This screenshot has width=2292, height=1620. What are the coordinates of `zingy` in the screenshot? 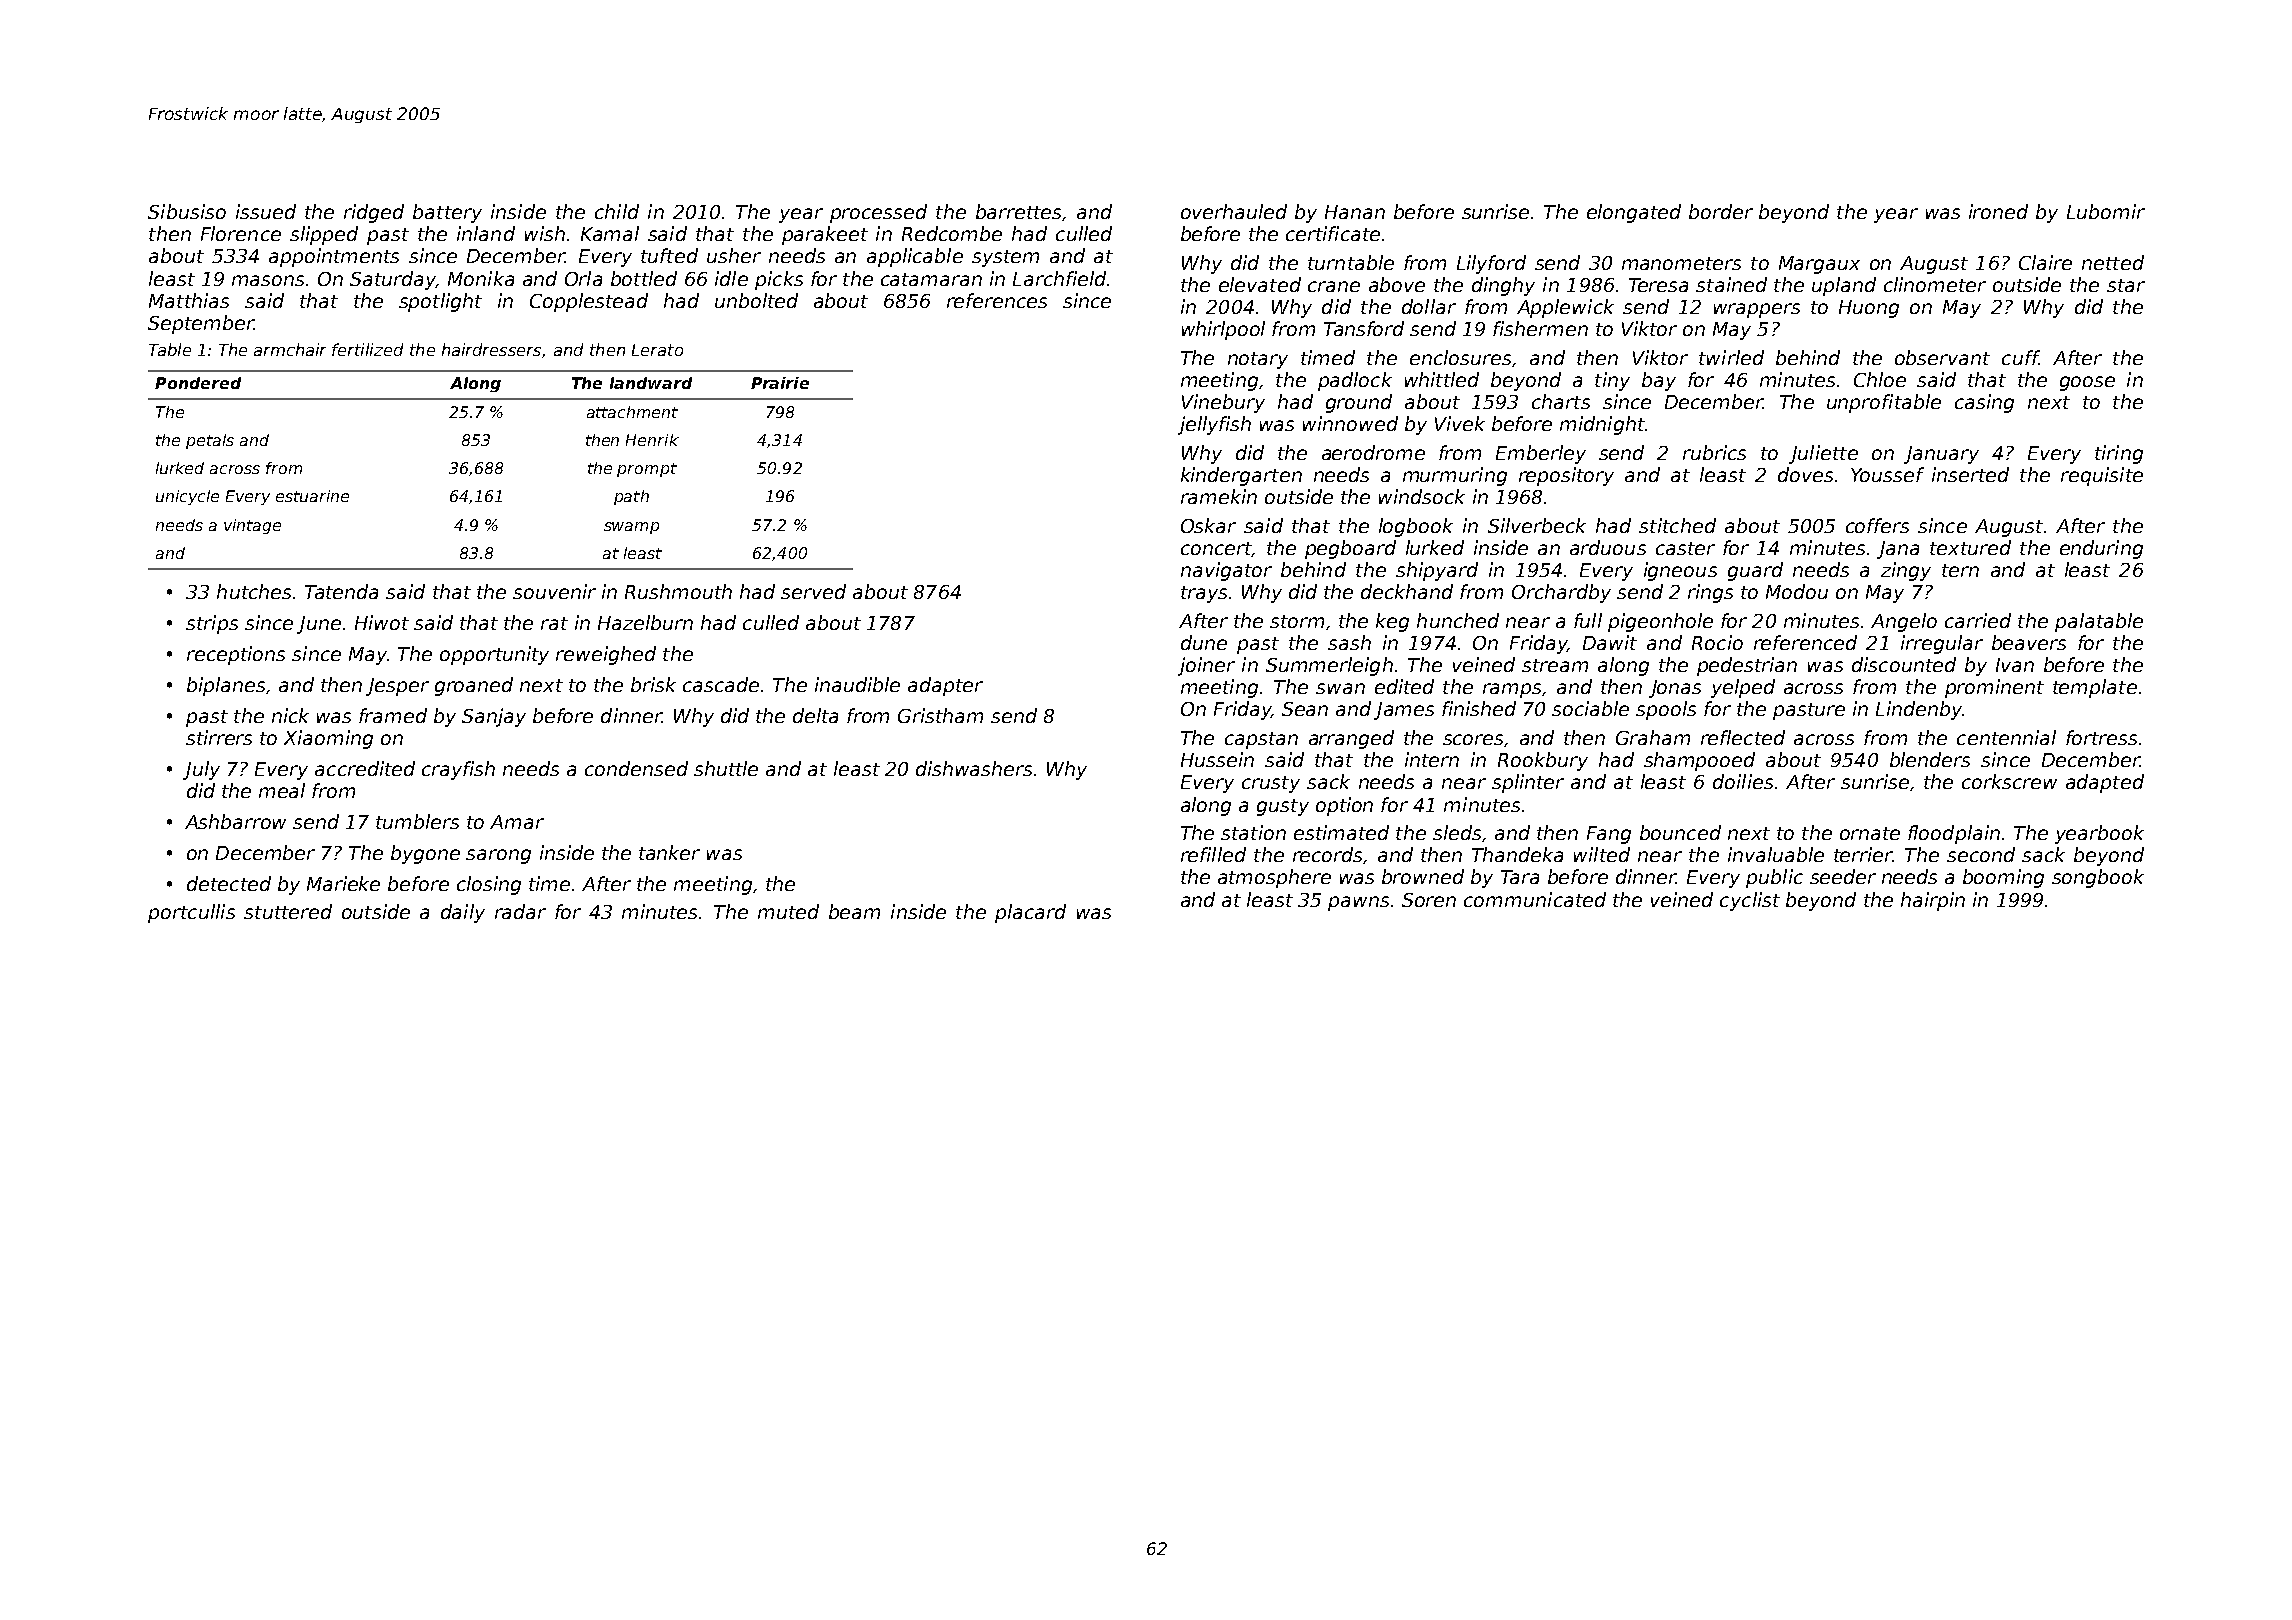 It's located at (1906, 571).
